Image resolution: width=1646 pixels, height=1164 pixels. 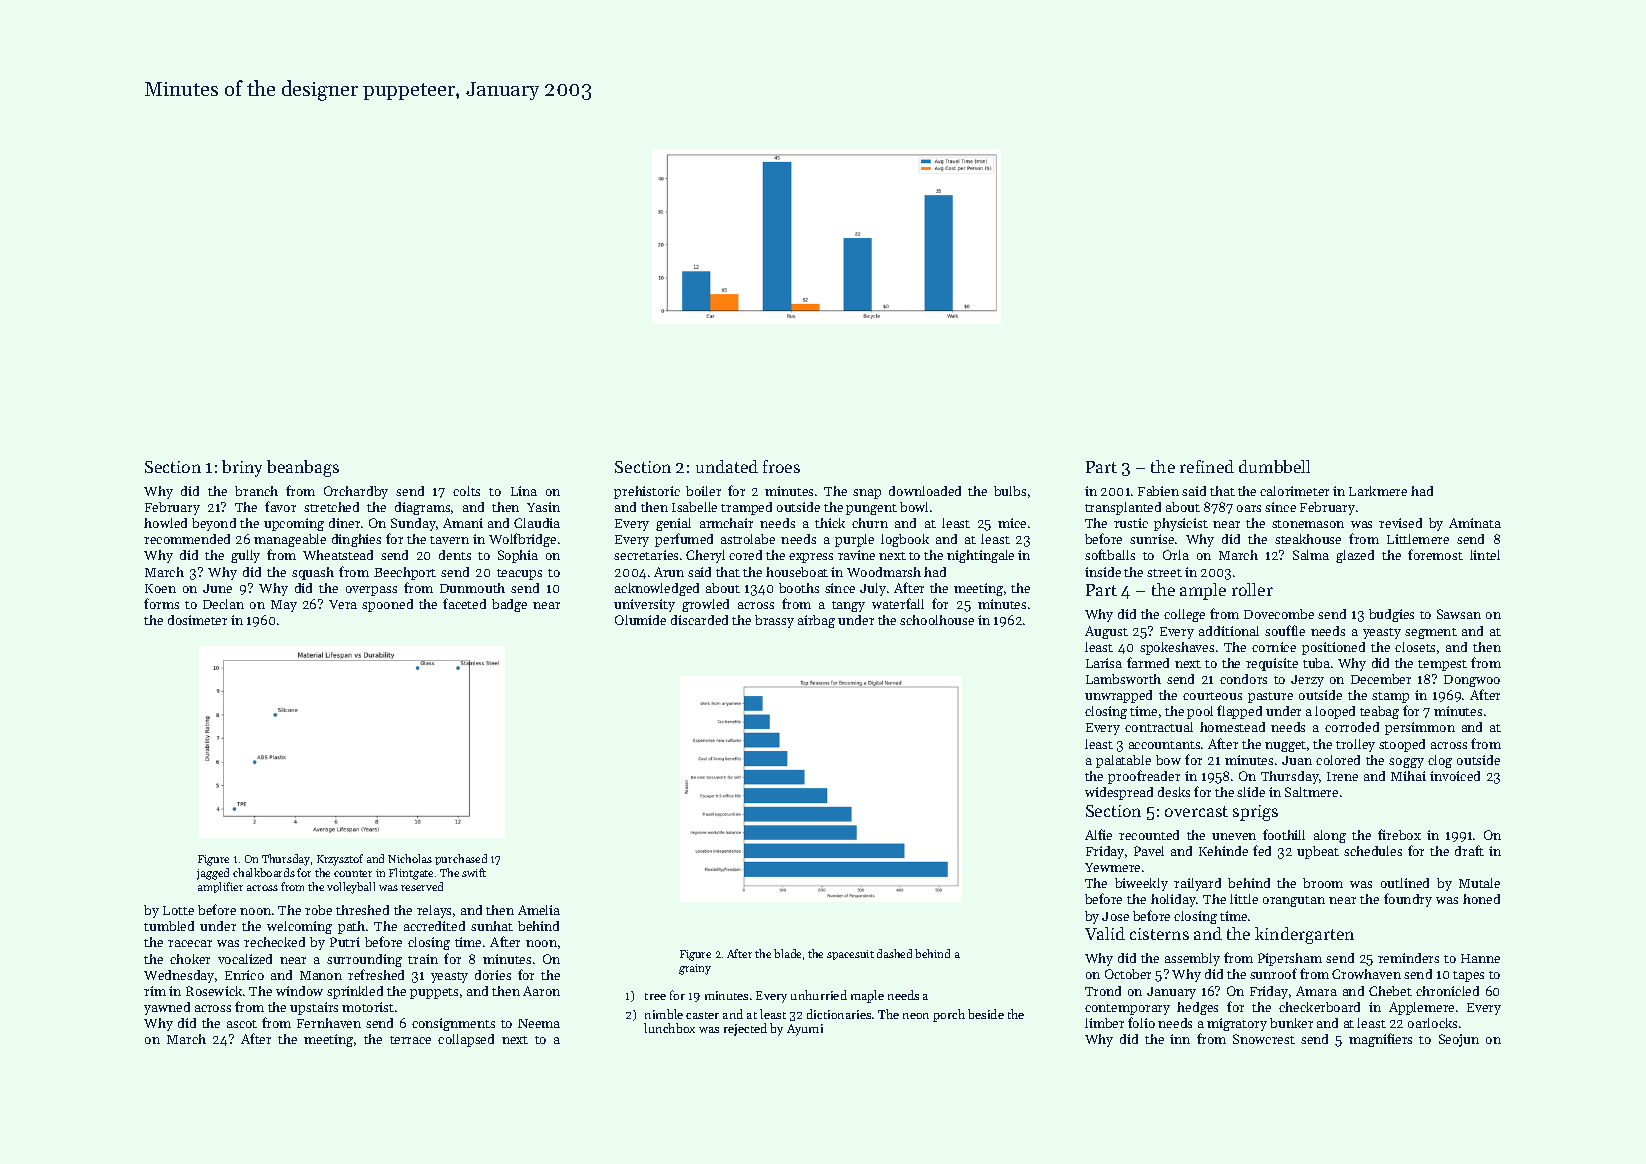 What do you see at coordinates (387, 605) in the document?
I see `spooned` at bounding box center [387, 605].
